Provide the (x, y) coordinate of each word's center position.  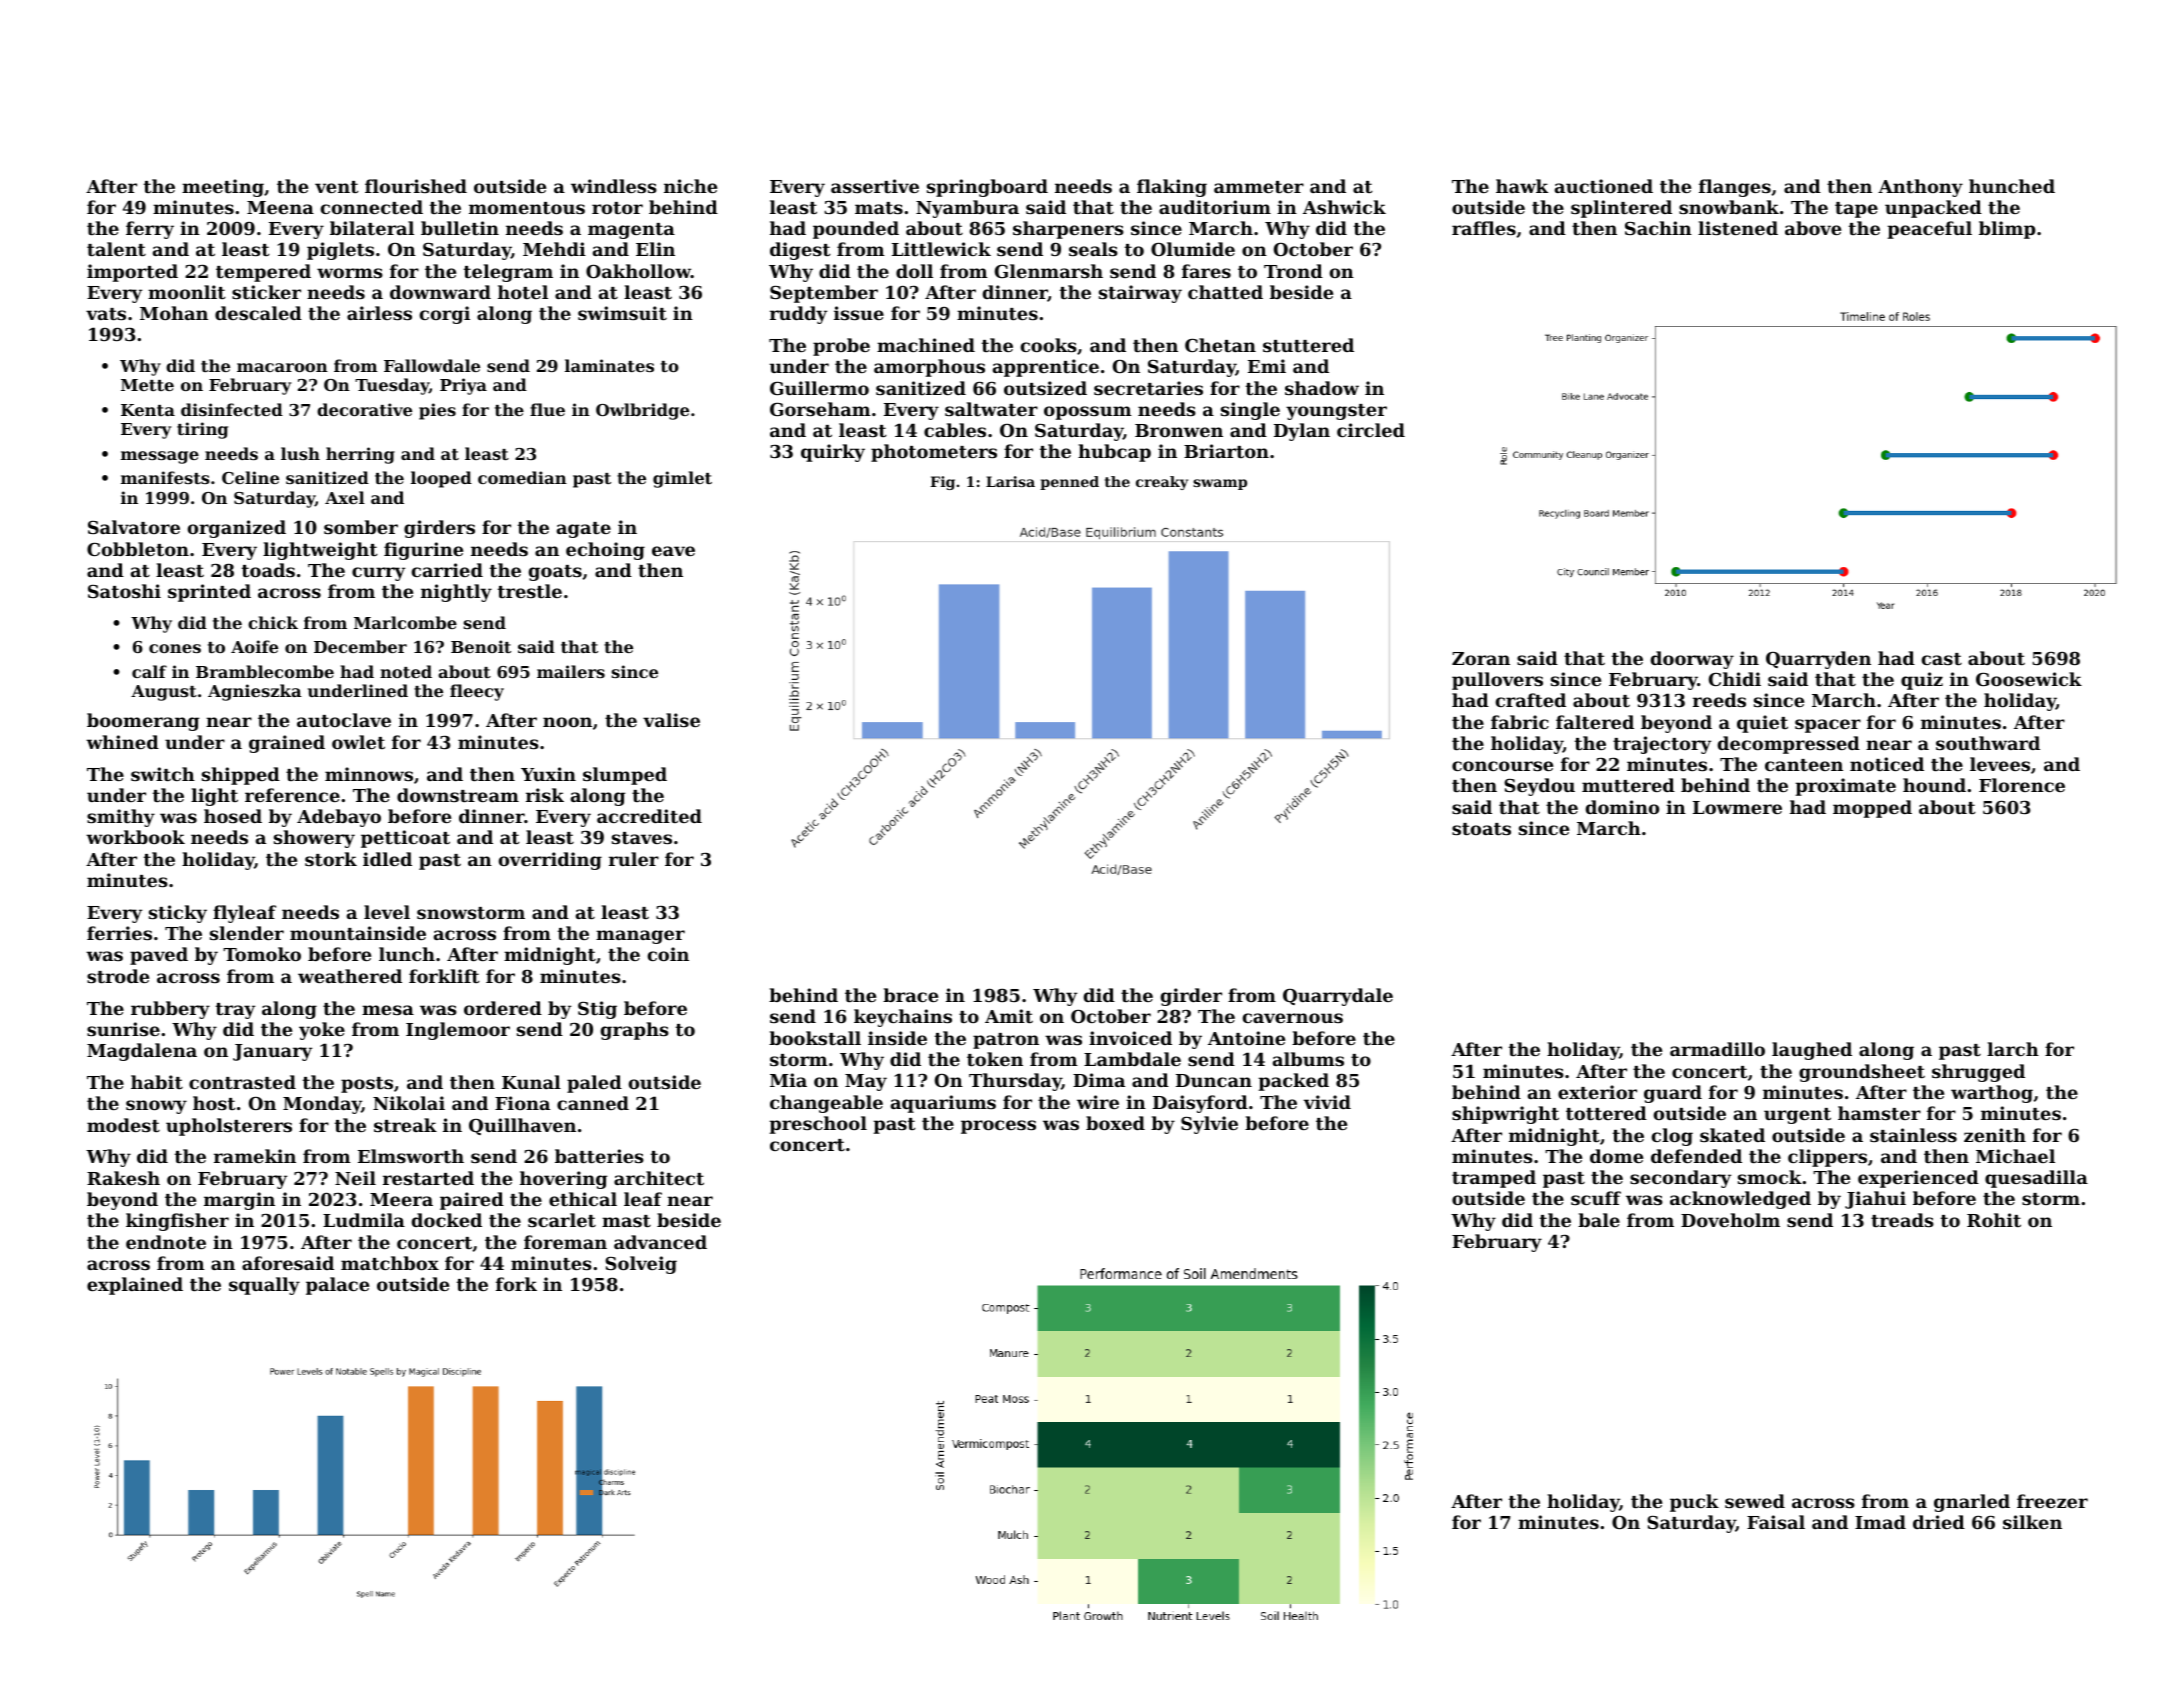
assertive (875, 186)
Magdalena (142, 1052)
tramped (1494, 1179)
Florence (2022, 785)
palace (337, 1286)
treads (1902, 1220)
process (998, 1127)
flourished (416, 186)
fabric (1520, 722)
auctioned (1604, 186)
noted (406, 671)
